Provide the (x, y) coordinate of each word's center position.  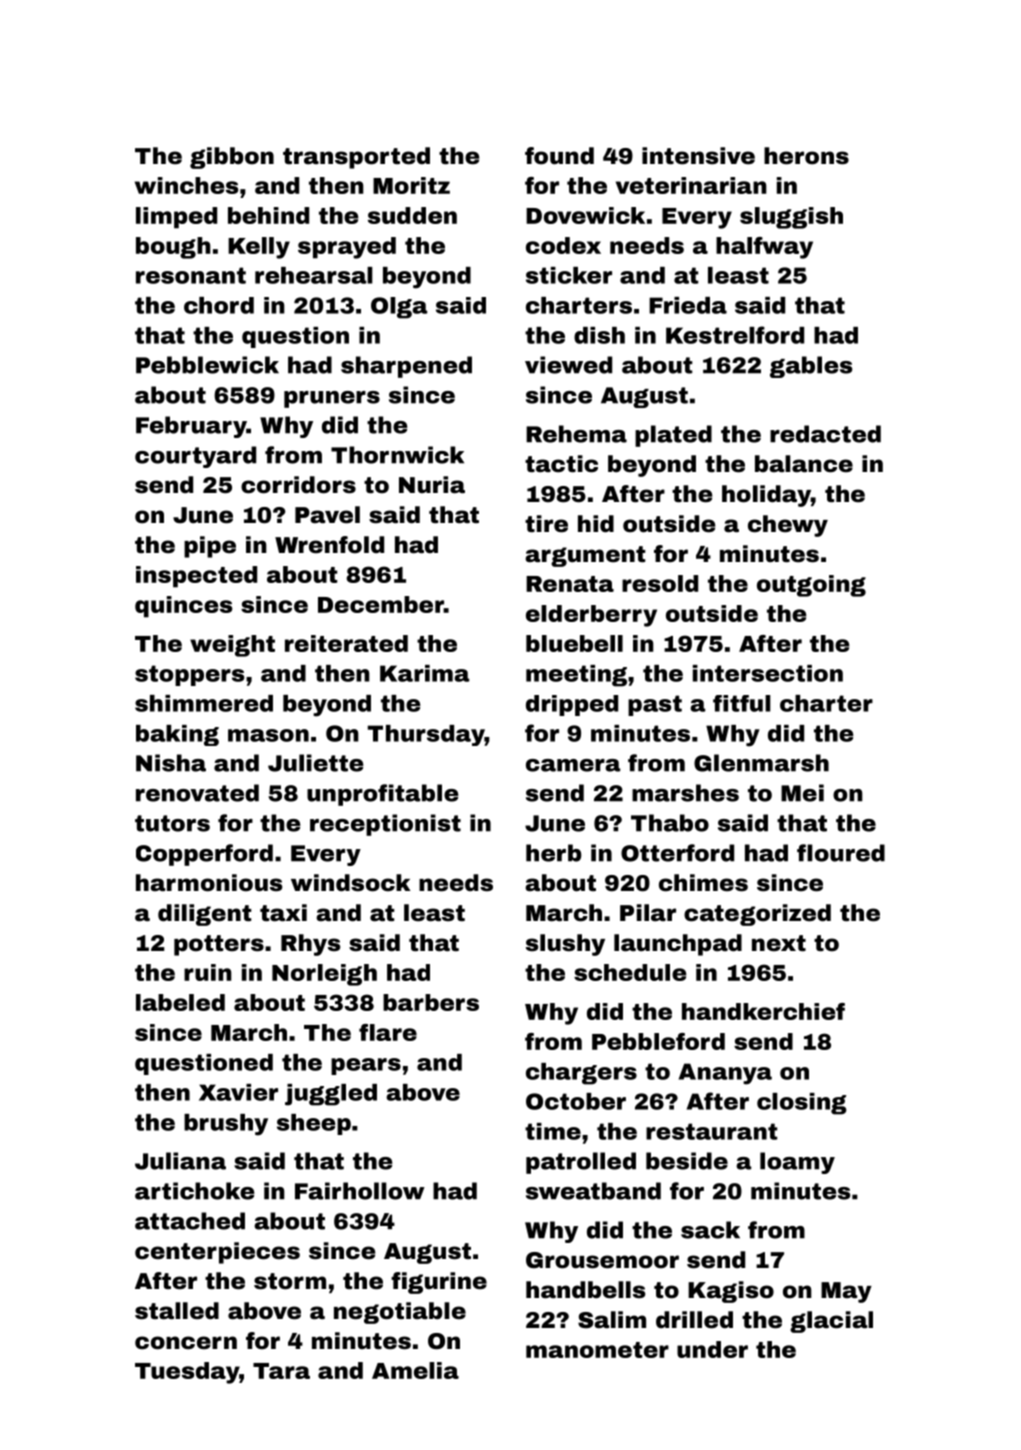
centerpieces (217, 1253)
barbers (431, 1002)
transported (356, 158)
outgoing (811, 586)
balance (804, 464)
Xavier (238, 1092)
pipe (210, 547)
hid (596, 524)
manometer (597, 1350)
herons (806, 156)
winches (186, 185)
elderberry (591, 616)
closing (801, 1104)
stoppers (189, 675)
